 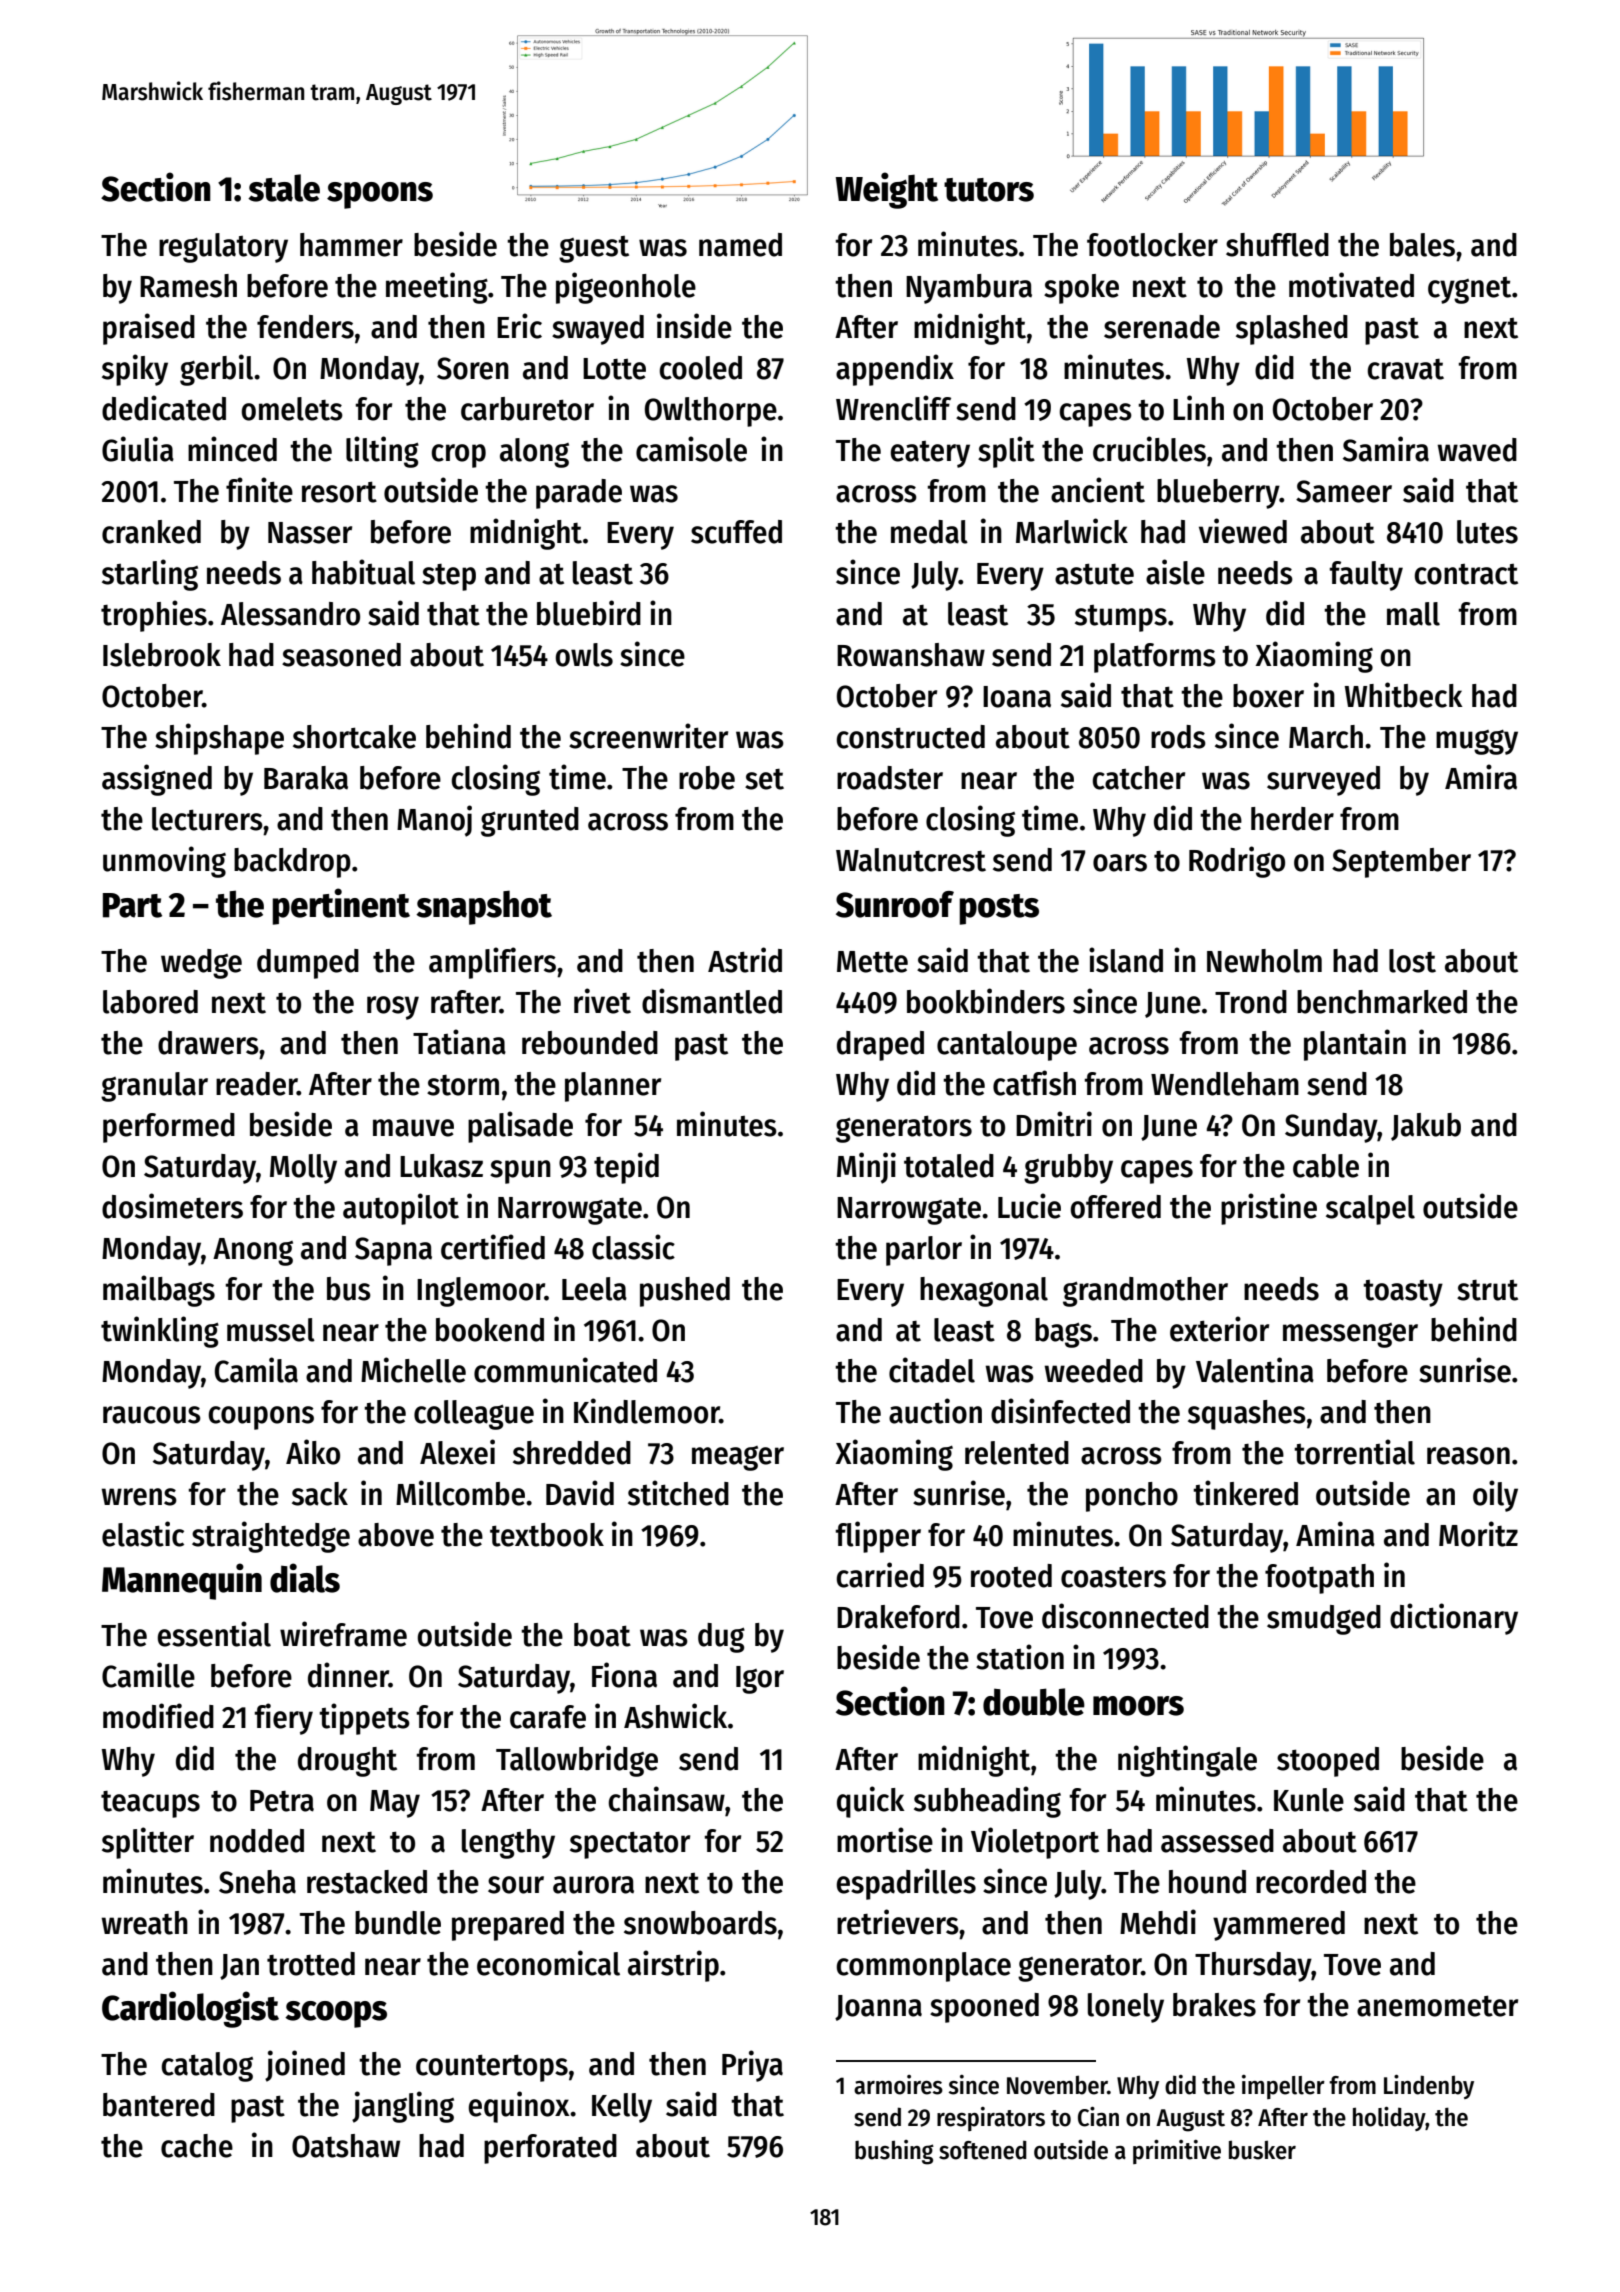 What do you see at coordinates (1477, 742) in the screenshot?
I see `muggy` at bounding box center [1477, 742].
